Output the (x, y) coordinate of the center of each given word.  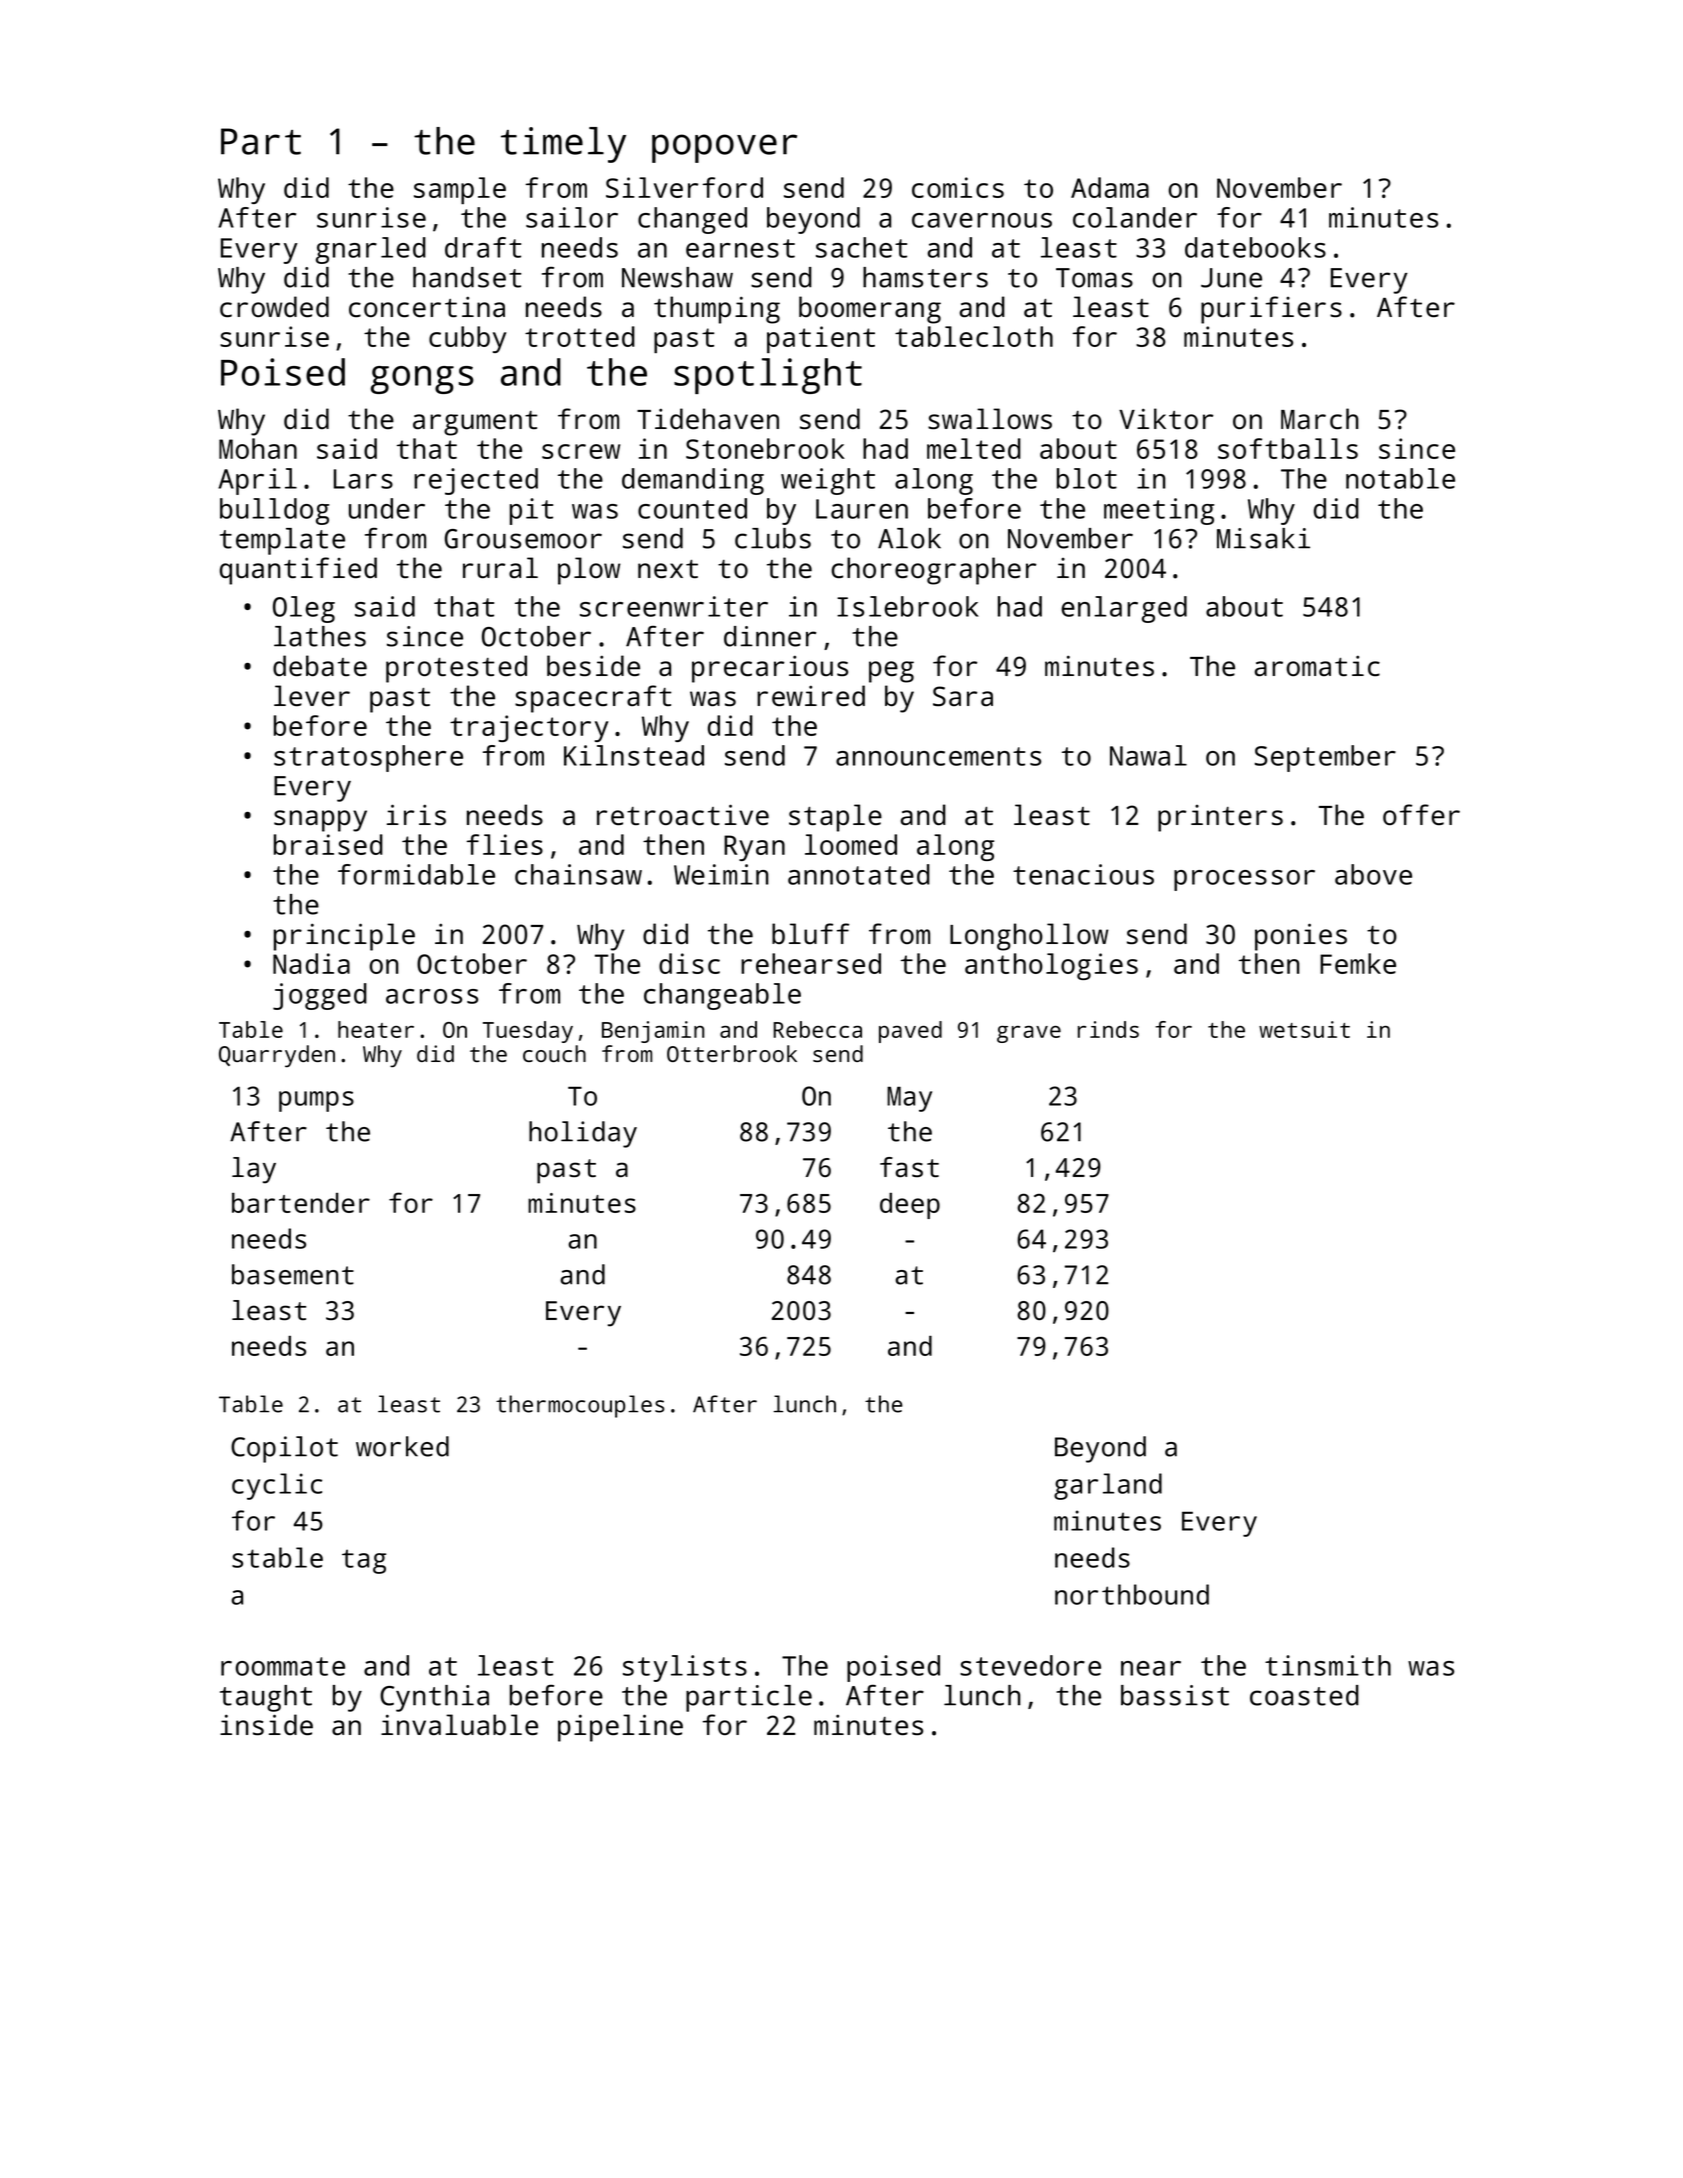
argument (475, 423)
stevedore (1030, 1665)
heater (376, 1029)
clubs (773, 538)
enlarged (1124, 609)
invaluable (459, 1725)
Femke (1358, 963)
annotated (859, 874)
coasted (1304, 1695)
